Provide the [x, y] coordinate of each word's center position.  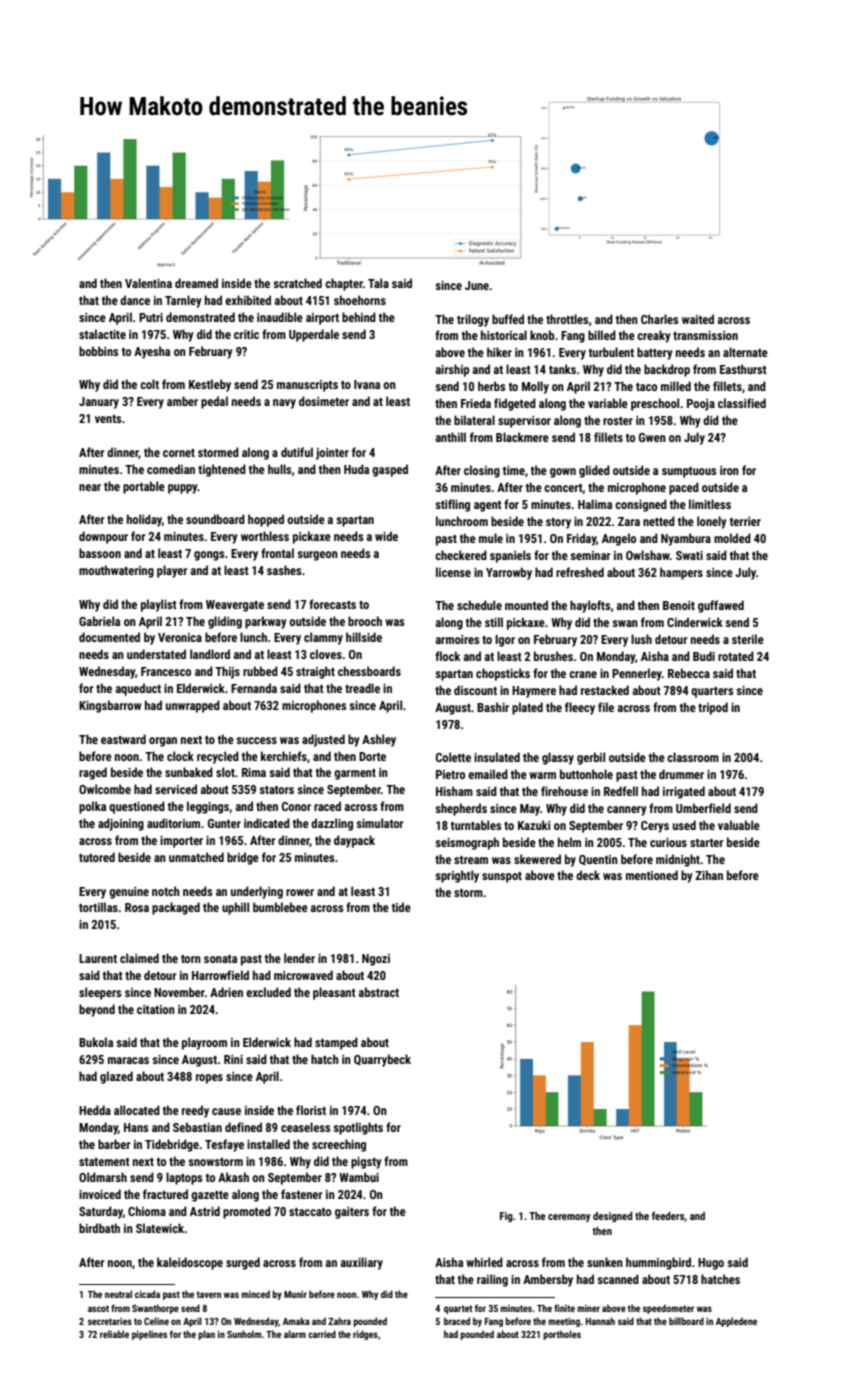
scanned [618, 1279]
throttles [567, 319]
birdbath [99, 1228]
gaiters [352, 1213]
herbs [492, 386]
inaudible [280, 317]
